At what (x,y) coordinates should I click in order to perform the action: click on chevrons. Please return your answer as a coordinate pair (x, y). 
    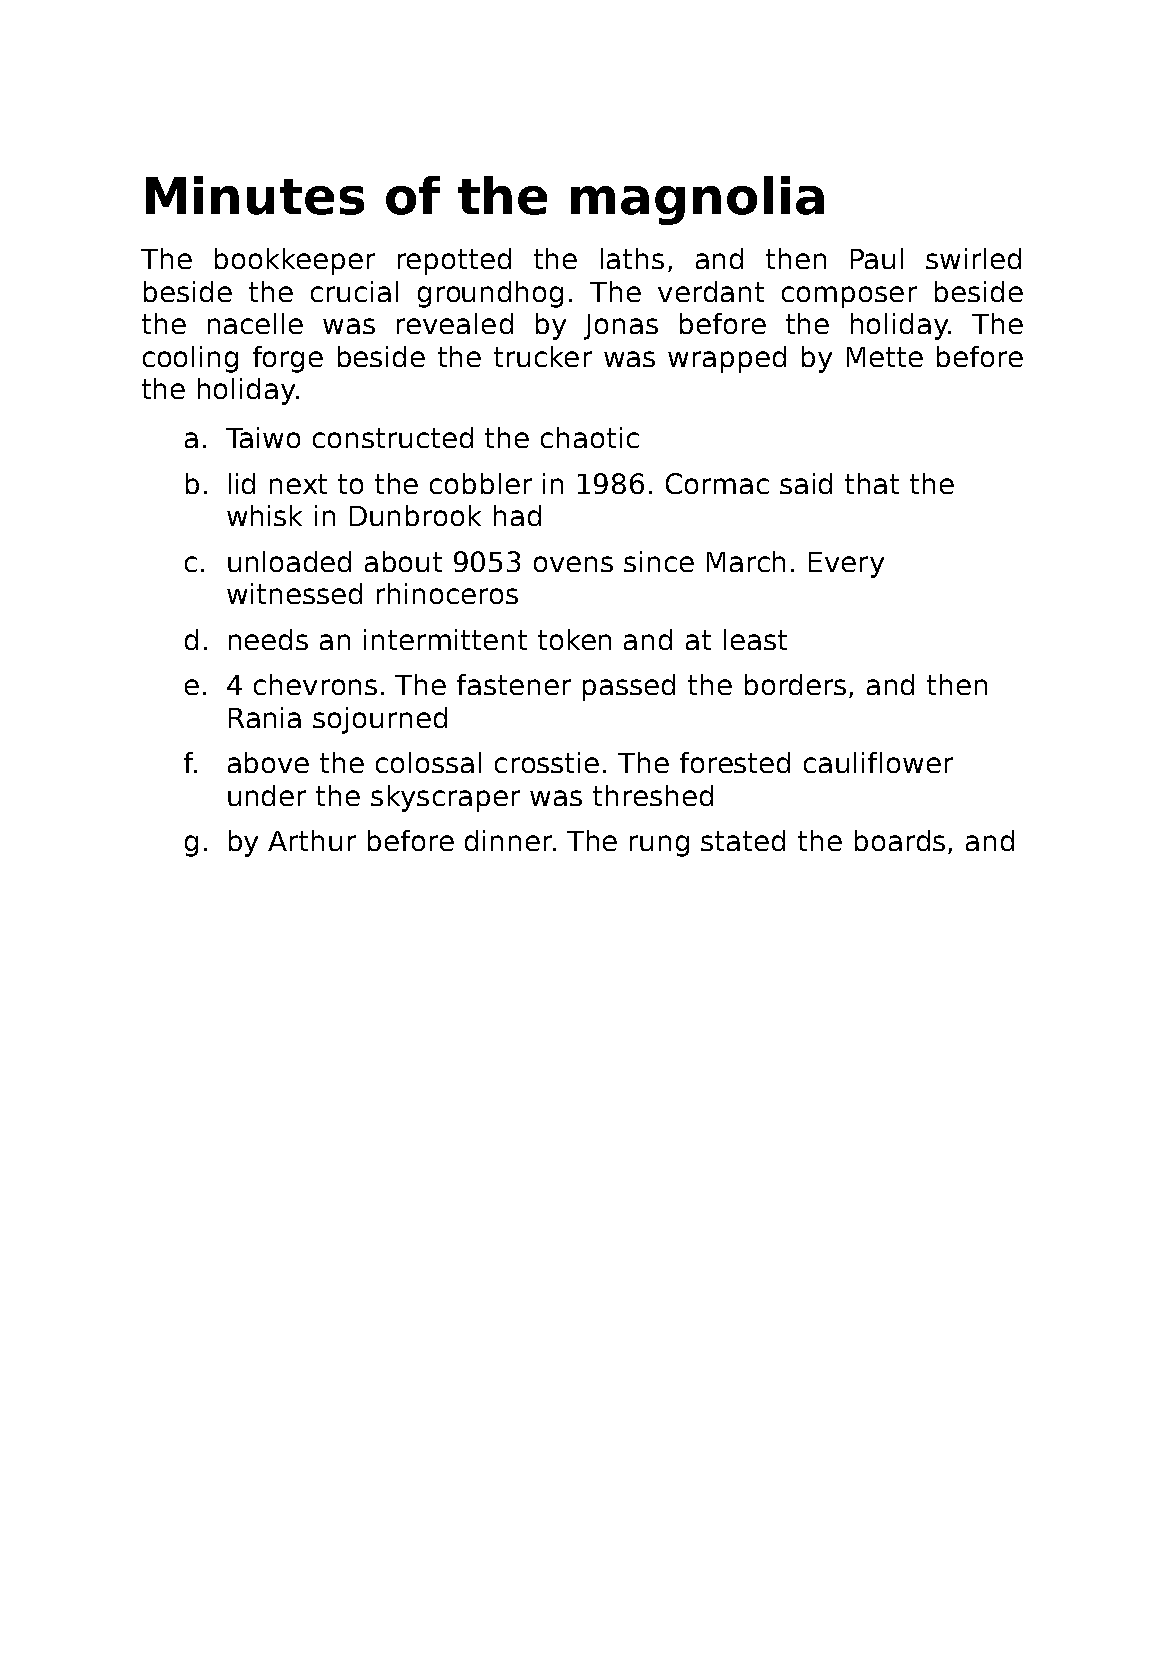
    Looking at the image, I should click on (315, 684).
